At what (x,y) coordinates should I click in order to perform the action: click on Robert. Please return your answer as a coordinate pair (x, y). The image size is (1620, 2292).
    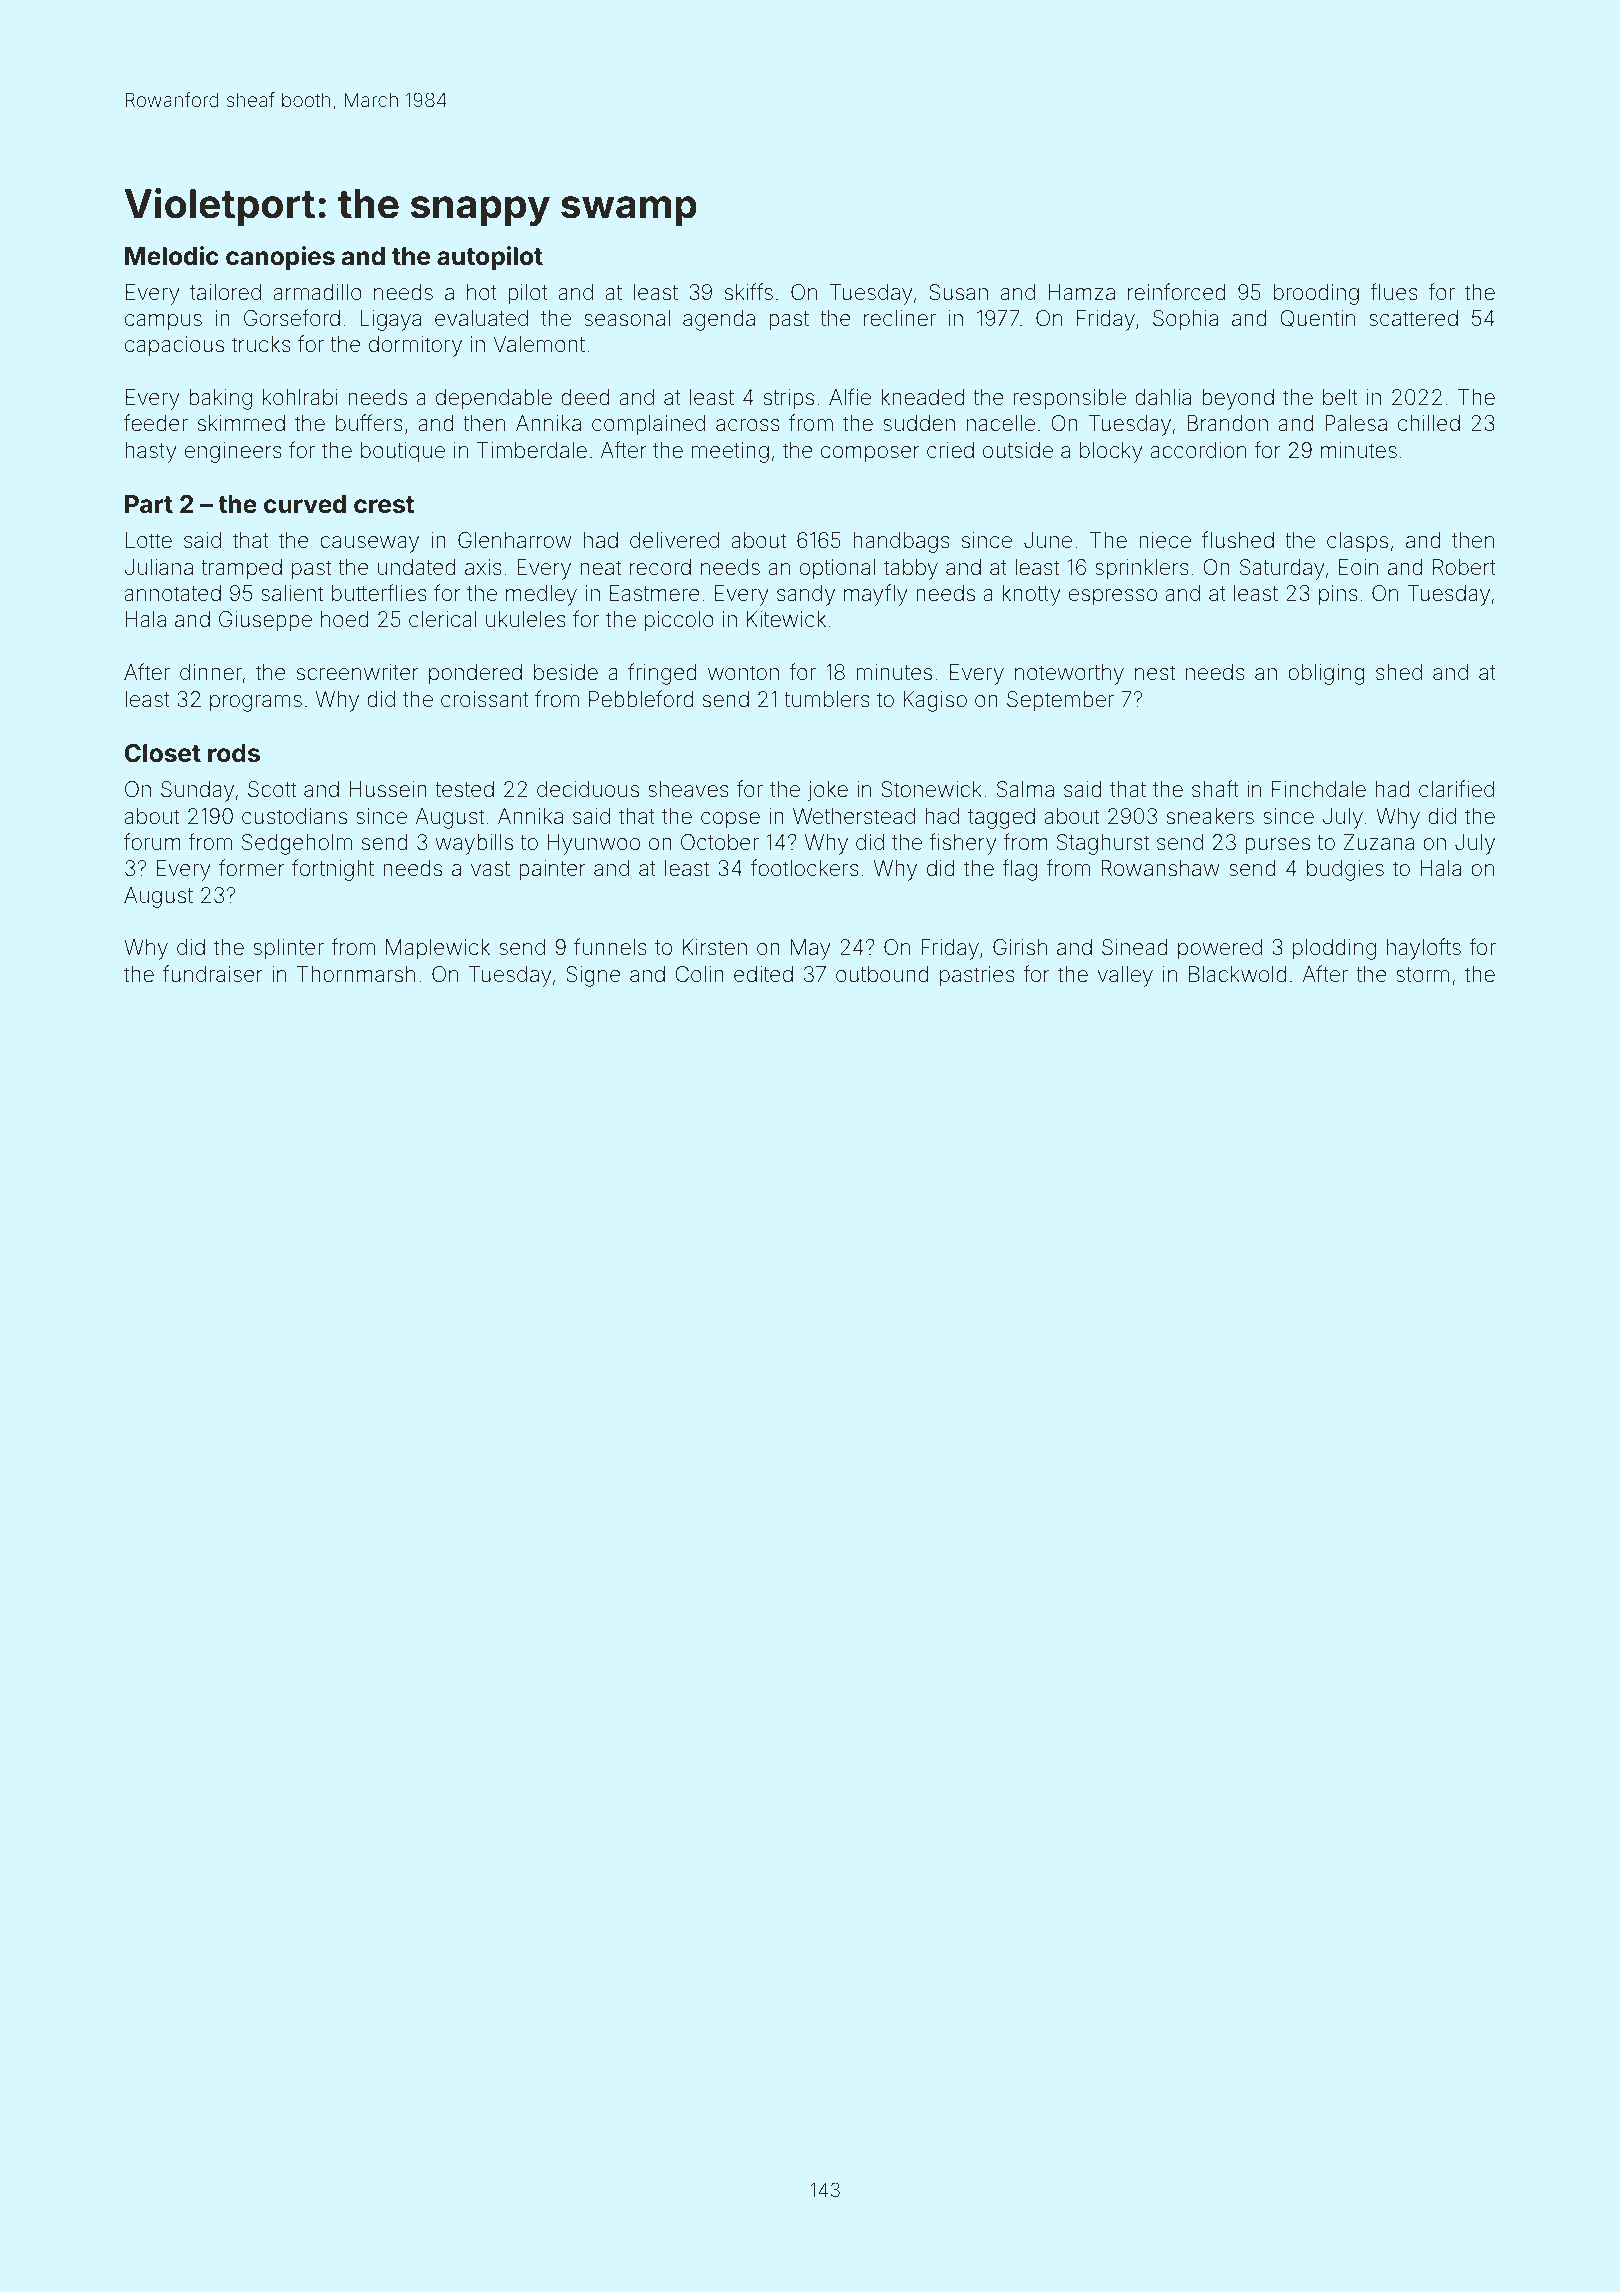
    Looking at the image, I should click on (1464, 567).
